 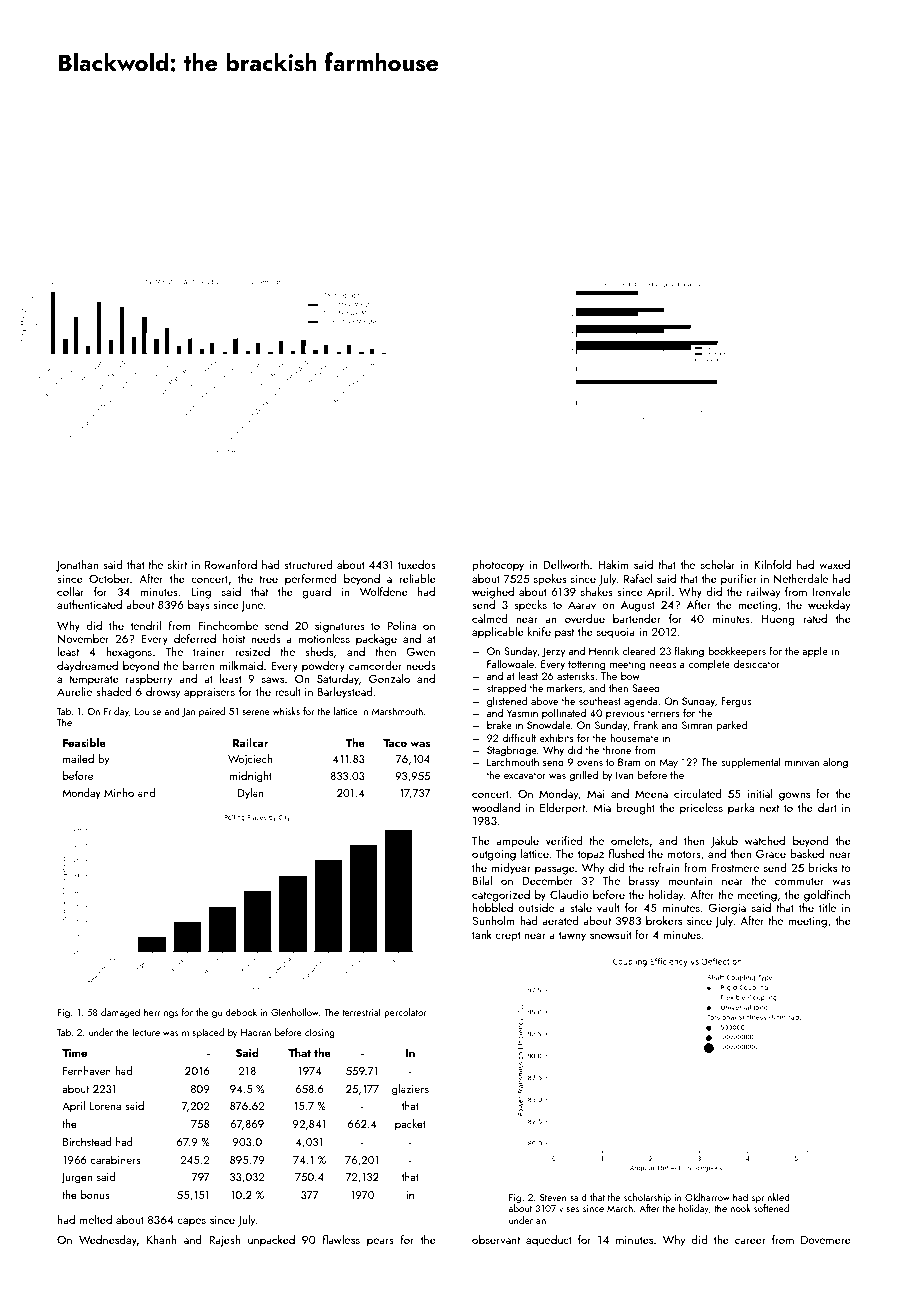 What do you see at coordinates (177, 564) in the screenshot?
I see `skirt` at bounding box center [177, 564].
